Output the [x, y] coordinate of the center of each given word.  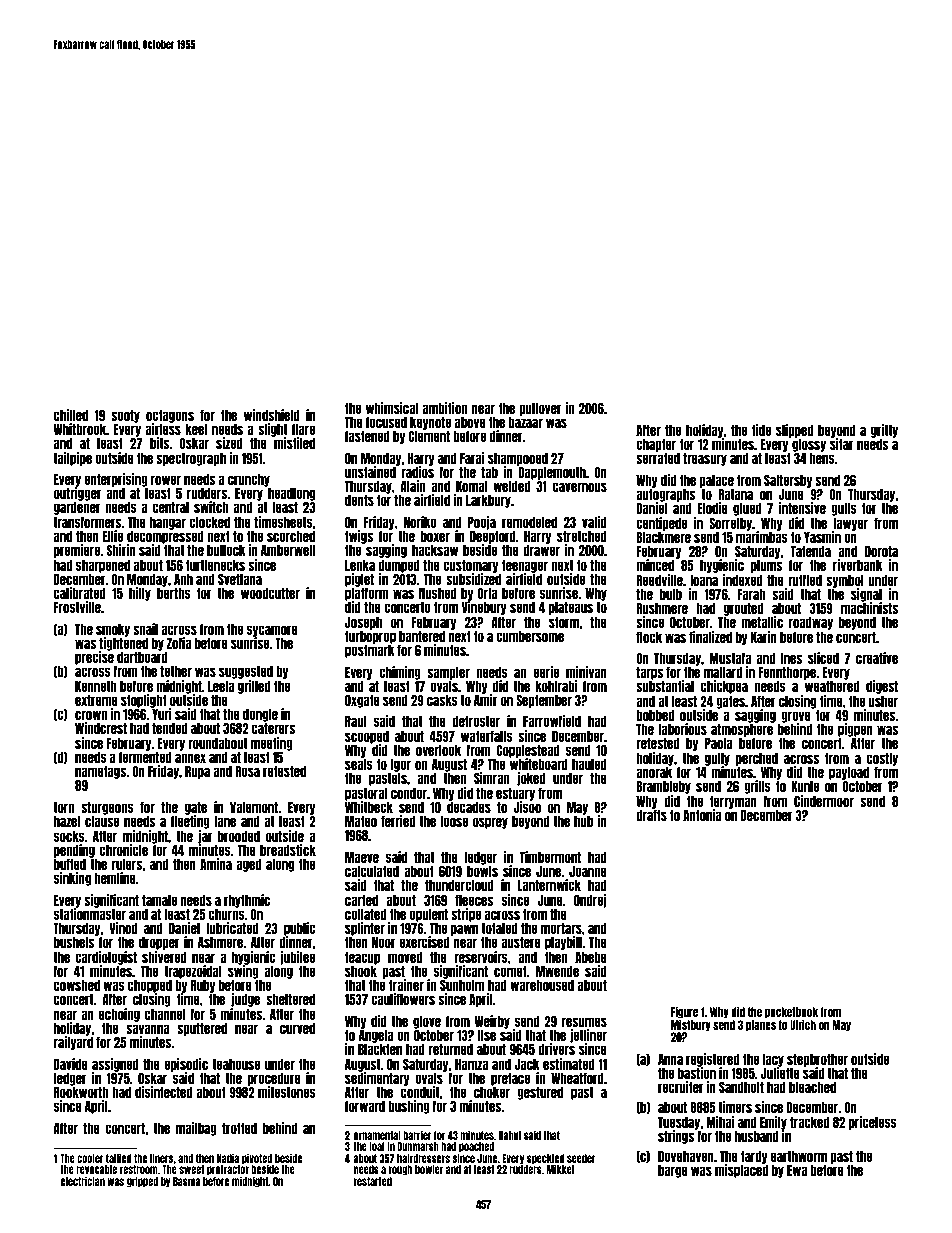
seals [359, 764]
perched [757, 759]
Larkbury [488, 501]
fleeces [474, 900]
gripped [142, 1182]
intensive [802, 508]
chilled [71, 415]
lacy [773, 1060]
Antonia [702, 815]
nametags [101, 772]
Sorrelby [730, 524]
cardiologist [106, 958]
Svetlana [240, 579]
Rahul [510, 1135]
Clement [429, 436]
